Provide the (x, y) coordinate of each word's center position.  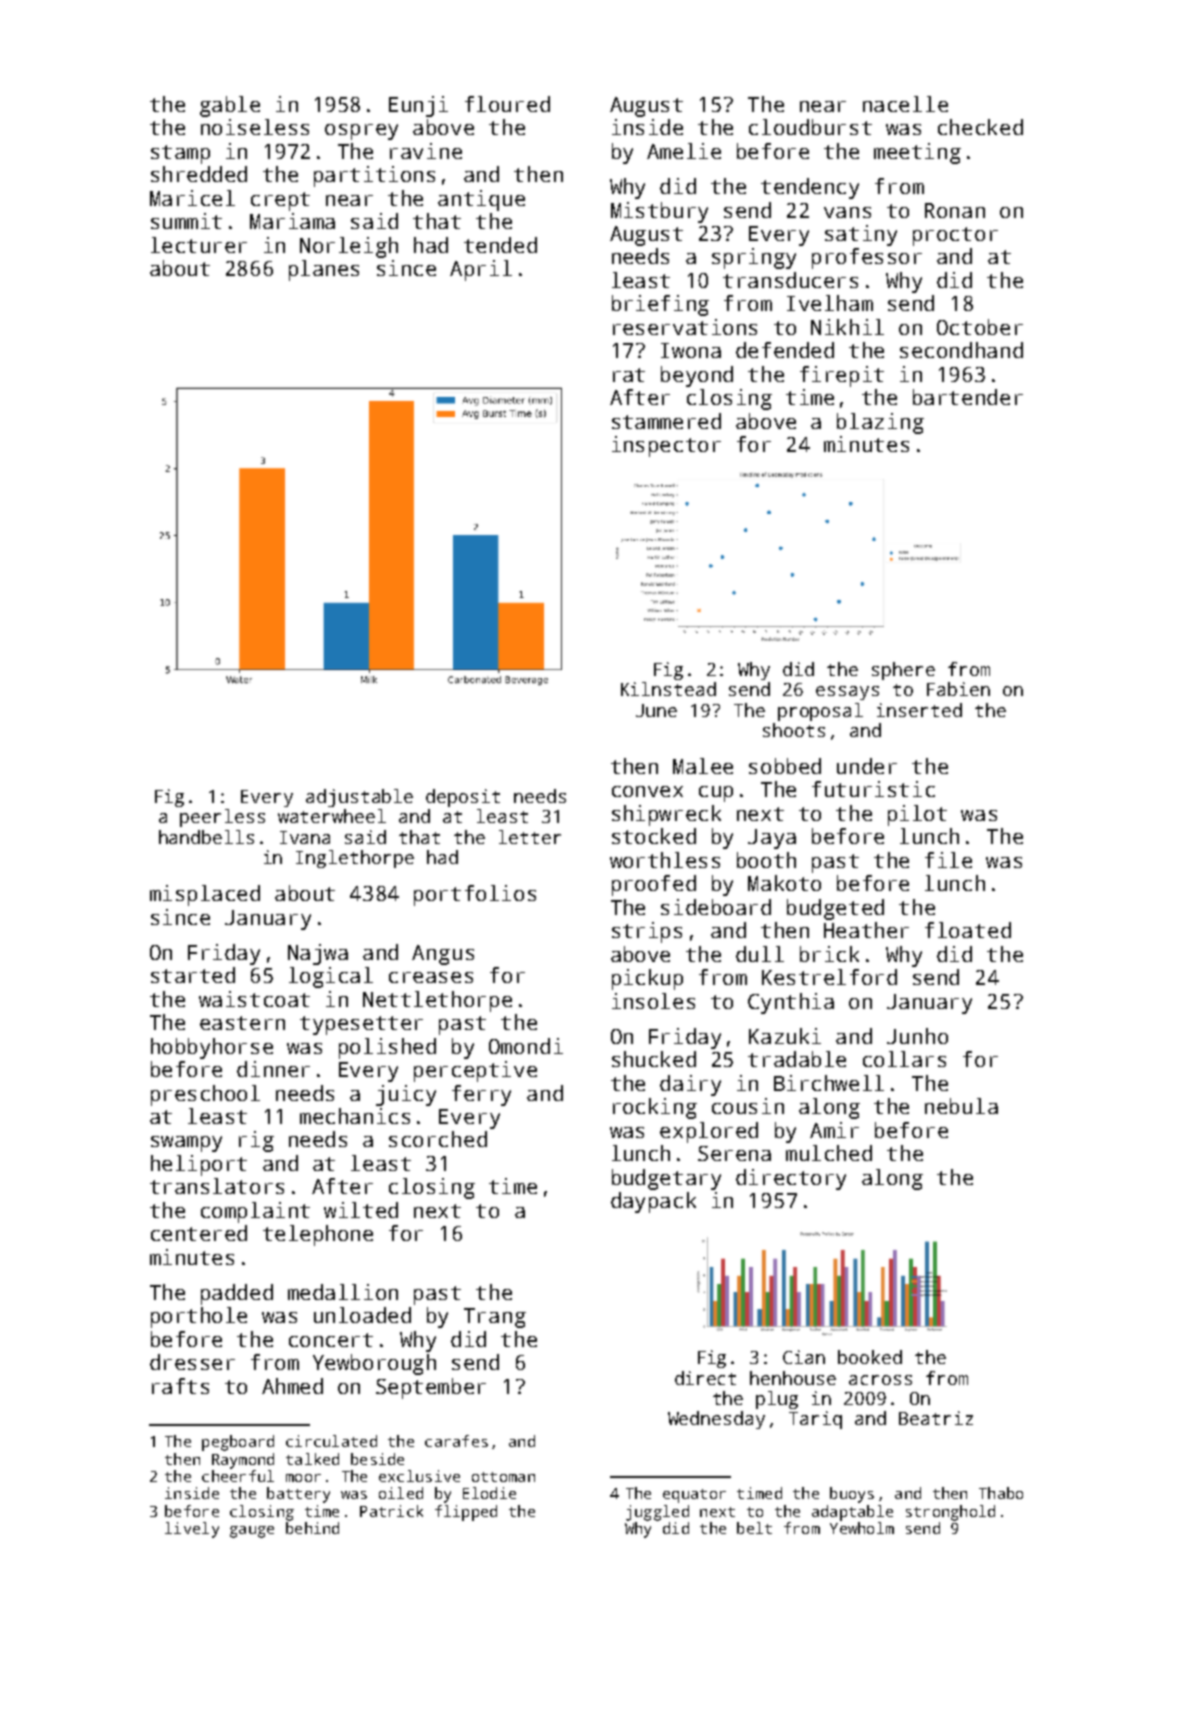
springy (754, 258)
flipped (466, 1513)
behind (312, 1528)
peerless (222, 818)
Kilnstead (668, 689)
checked (980, 127)
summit (186, 221)
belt (754, 1528)
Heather (866, 930)
